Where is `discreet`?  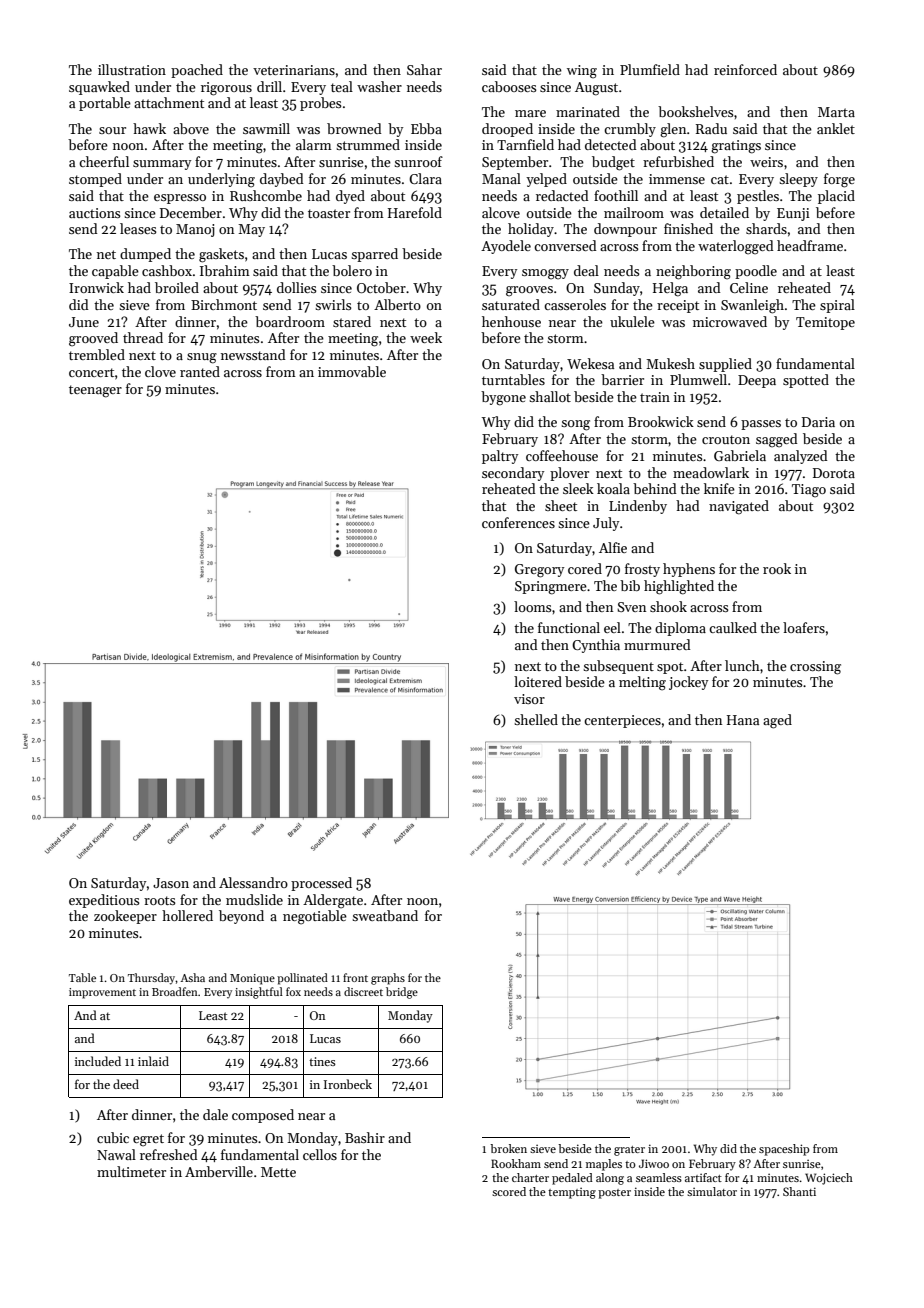
discreet is located at coordinates (363, 991).
